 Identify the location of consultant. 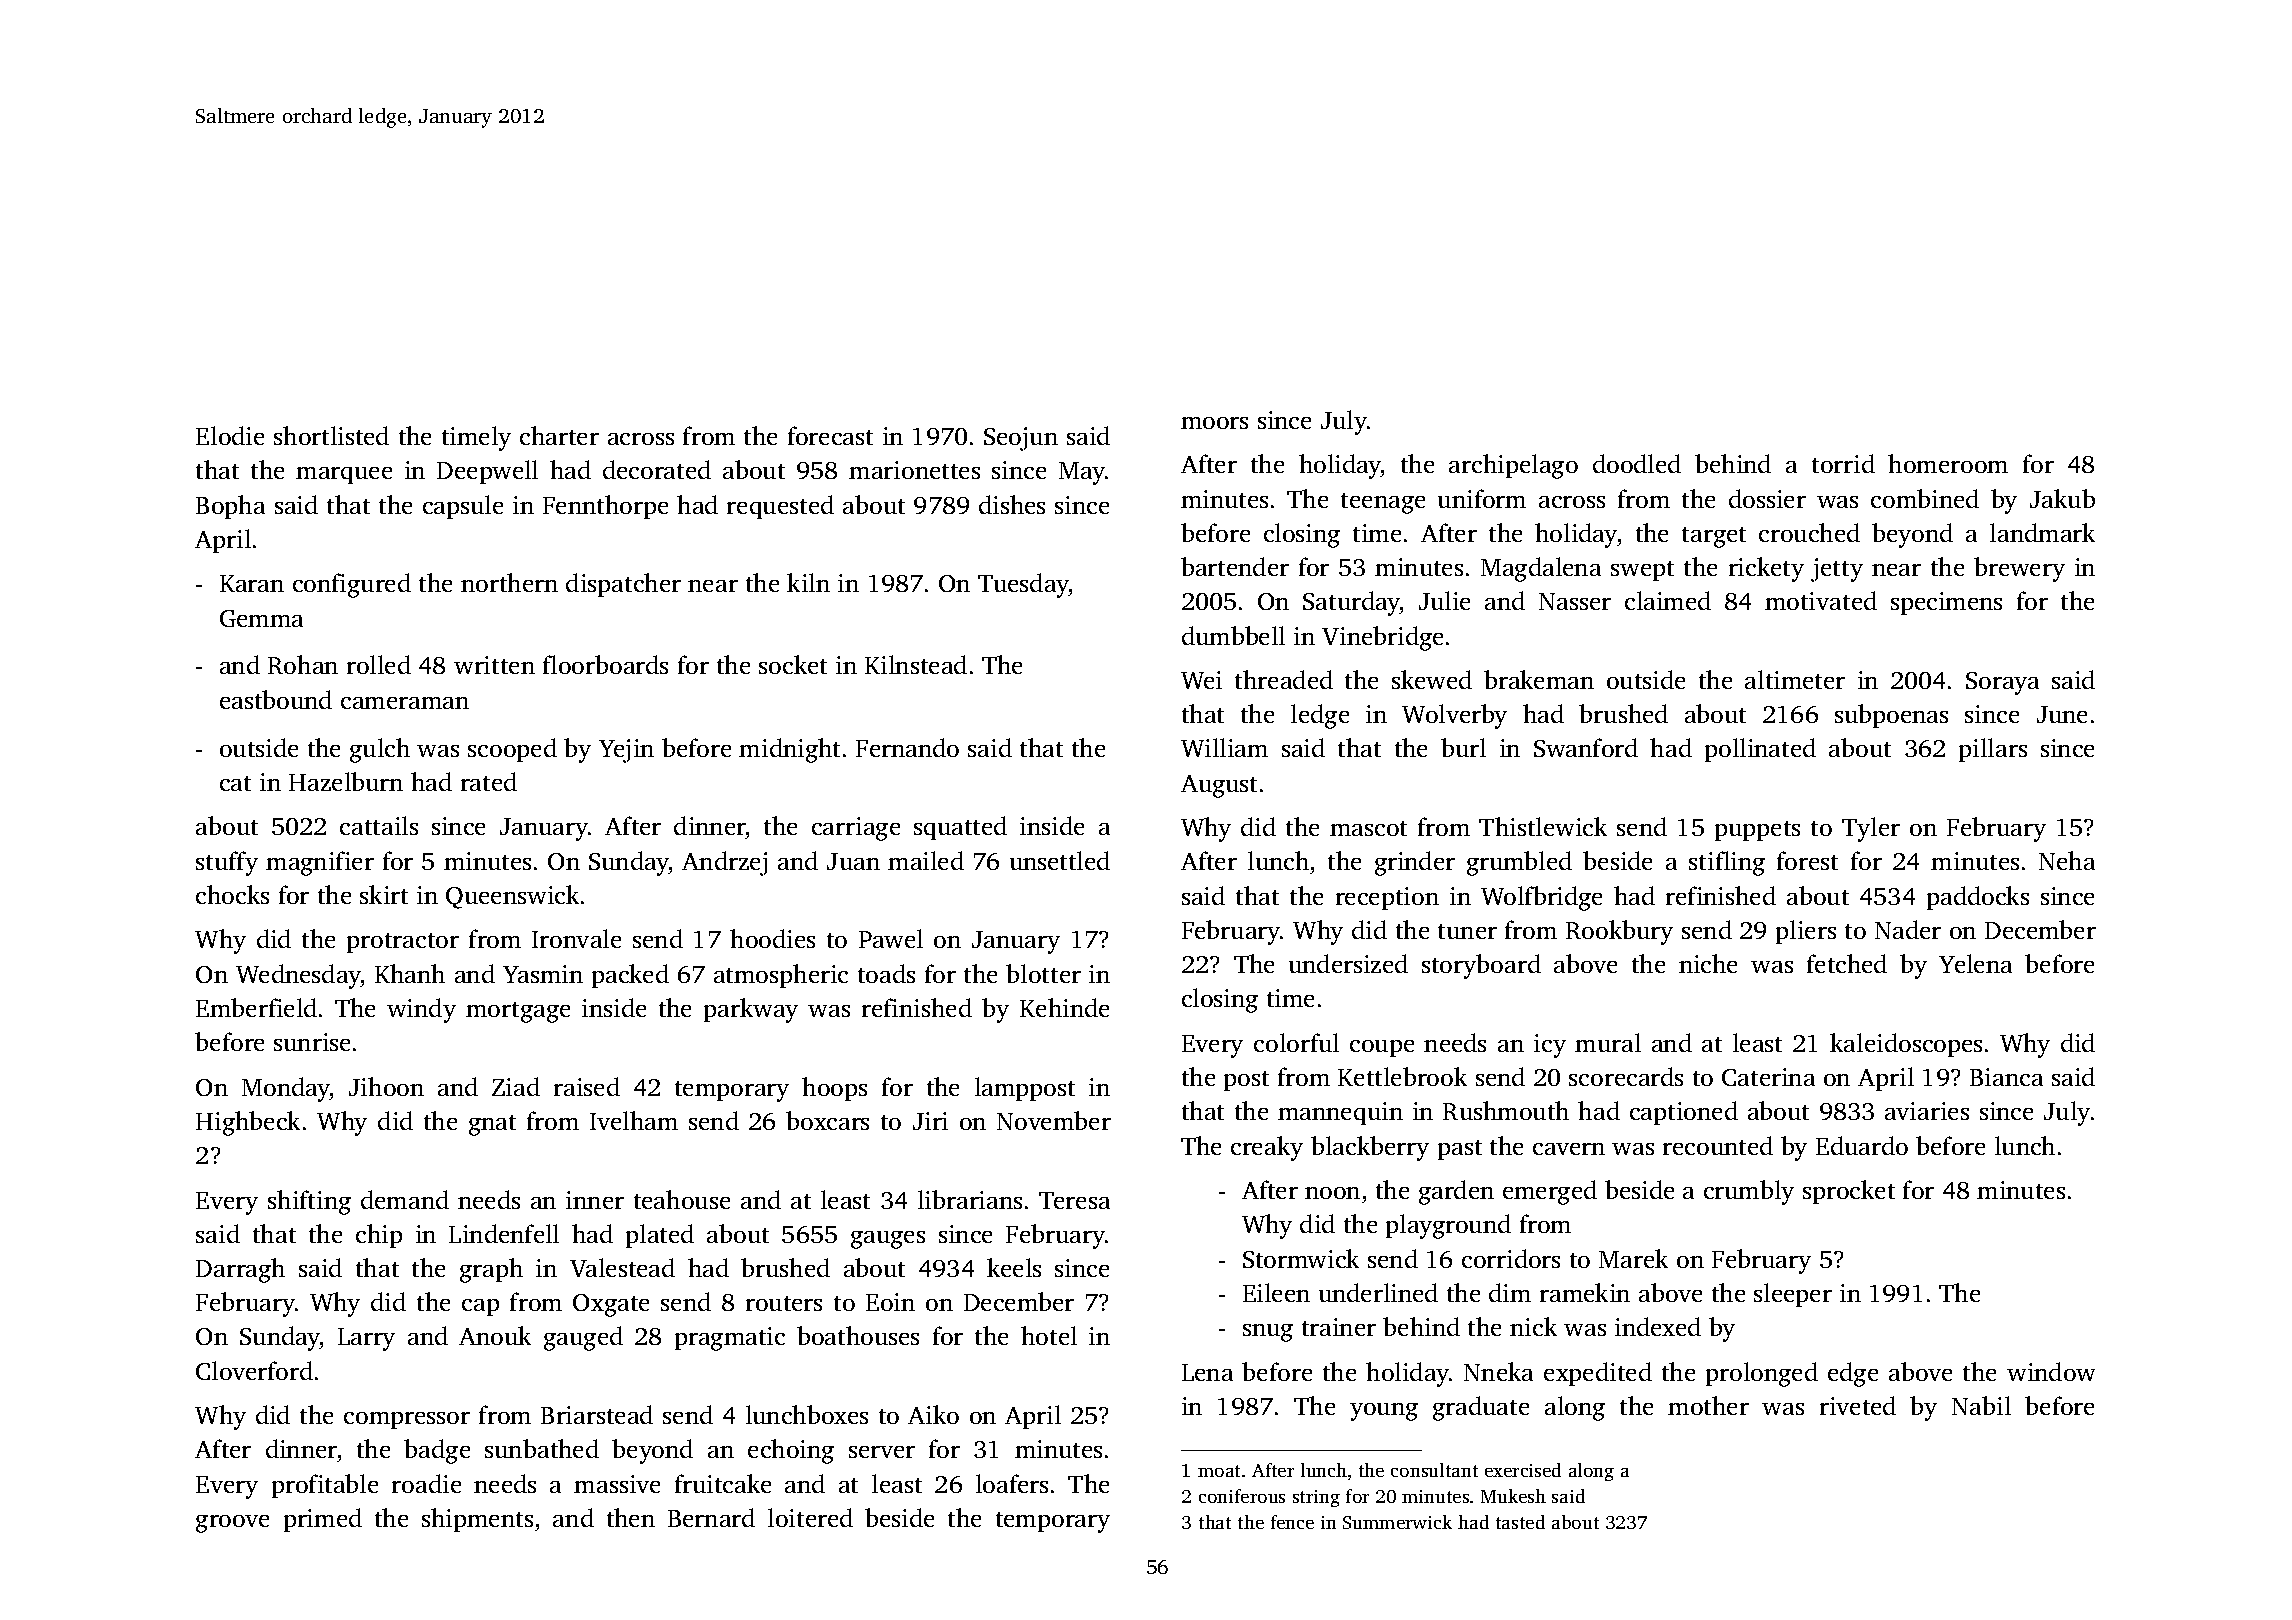
(1434, 1470).
